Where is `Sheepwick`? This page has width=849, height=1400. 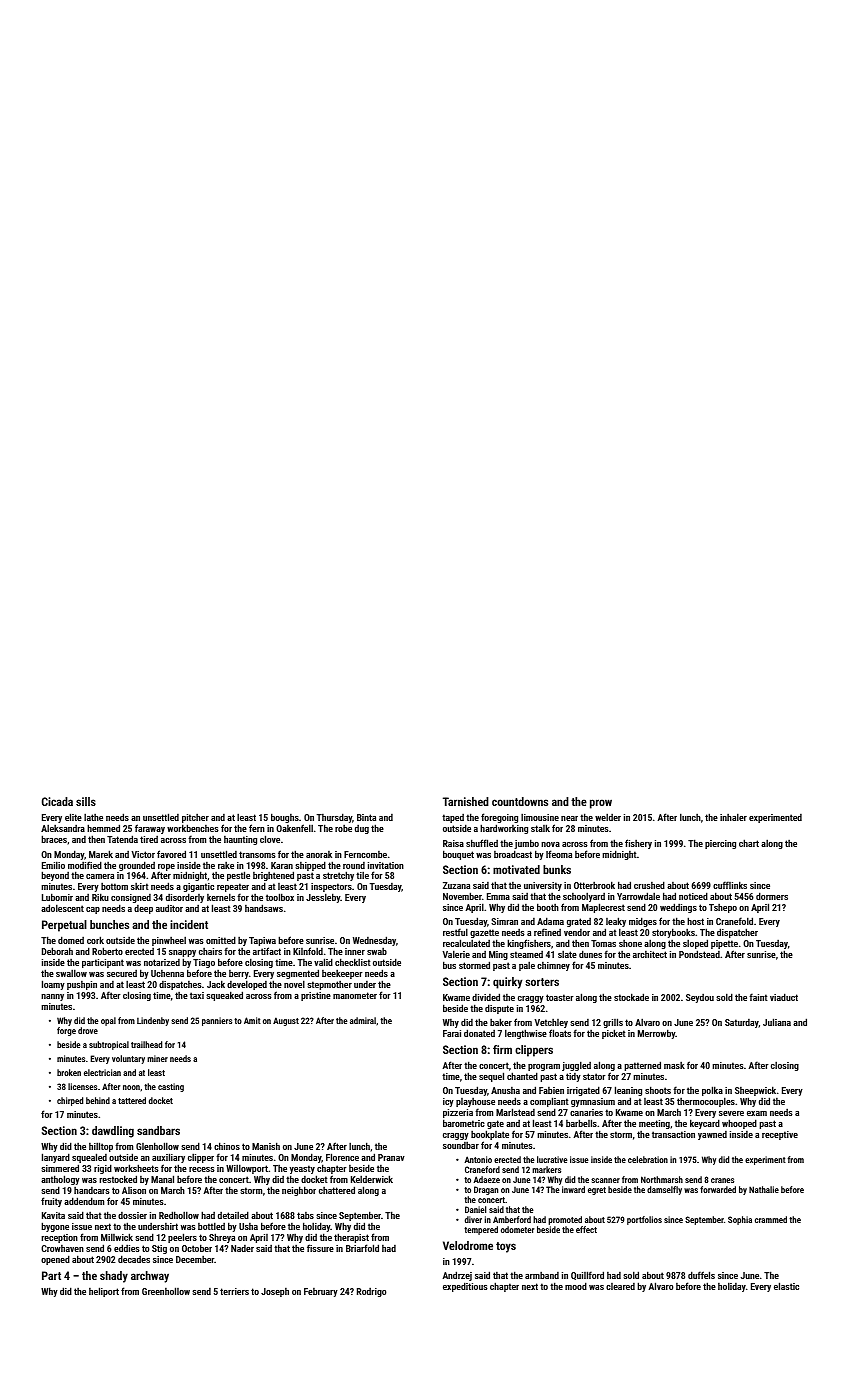 Sheepwick is located at coordinates (755, 1092).
